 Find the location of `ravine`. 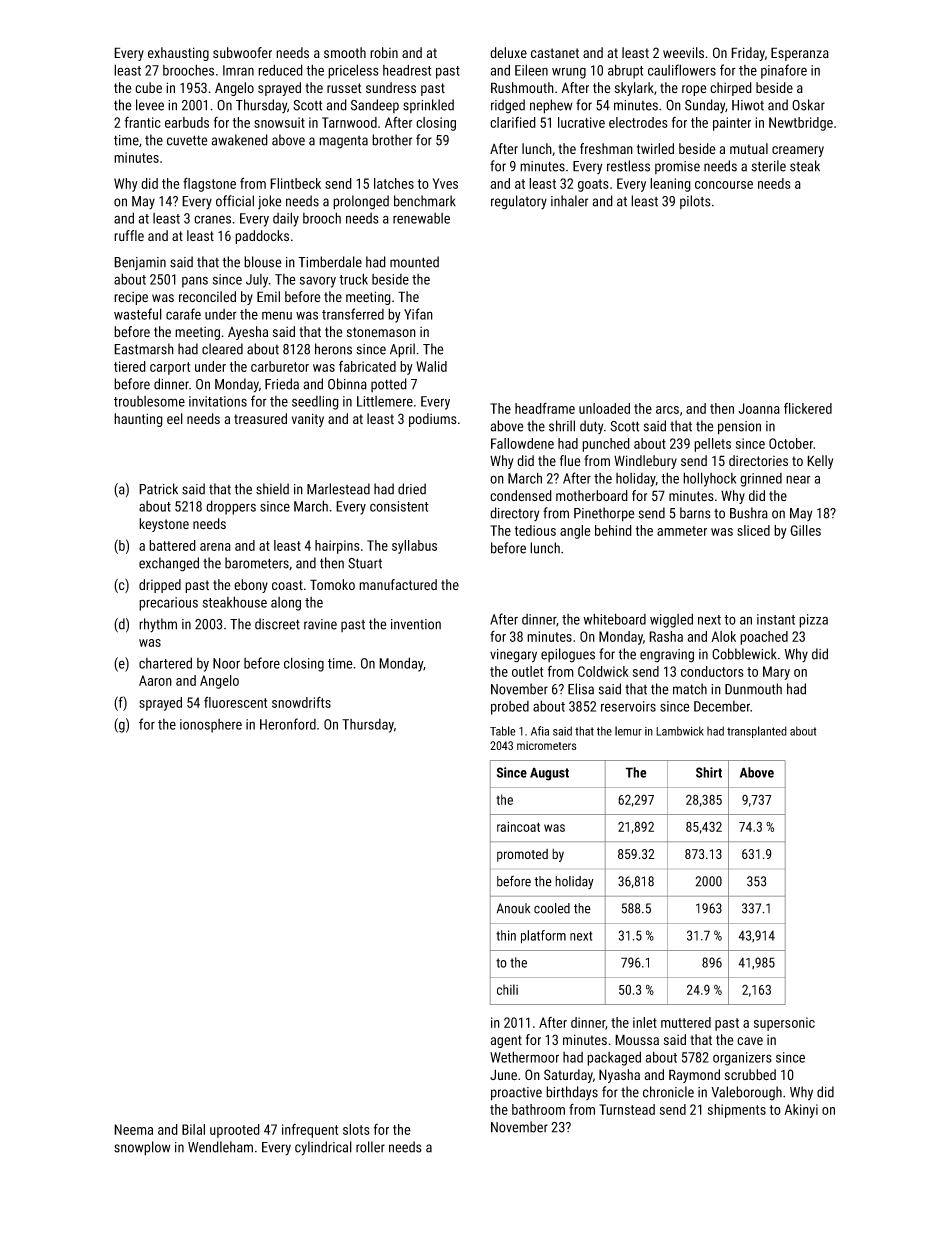

ravine is located at coordinates (320, 624).
